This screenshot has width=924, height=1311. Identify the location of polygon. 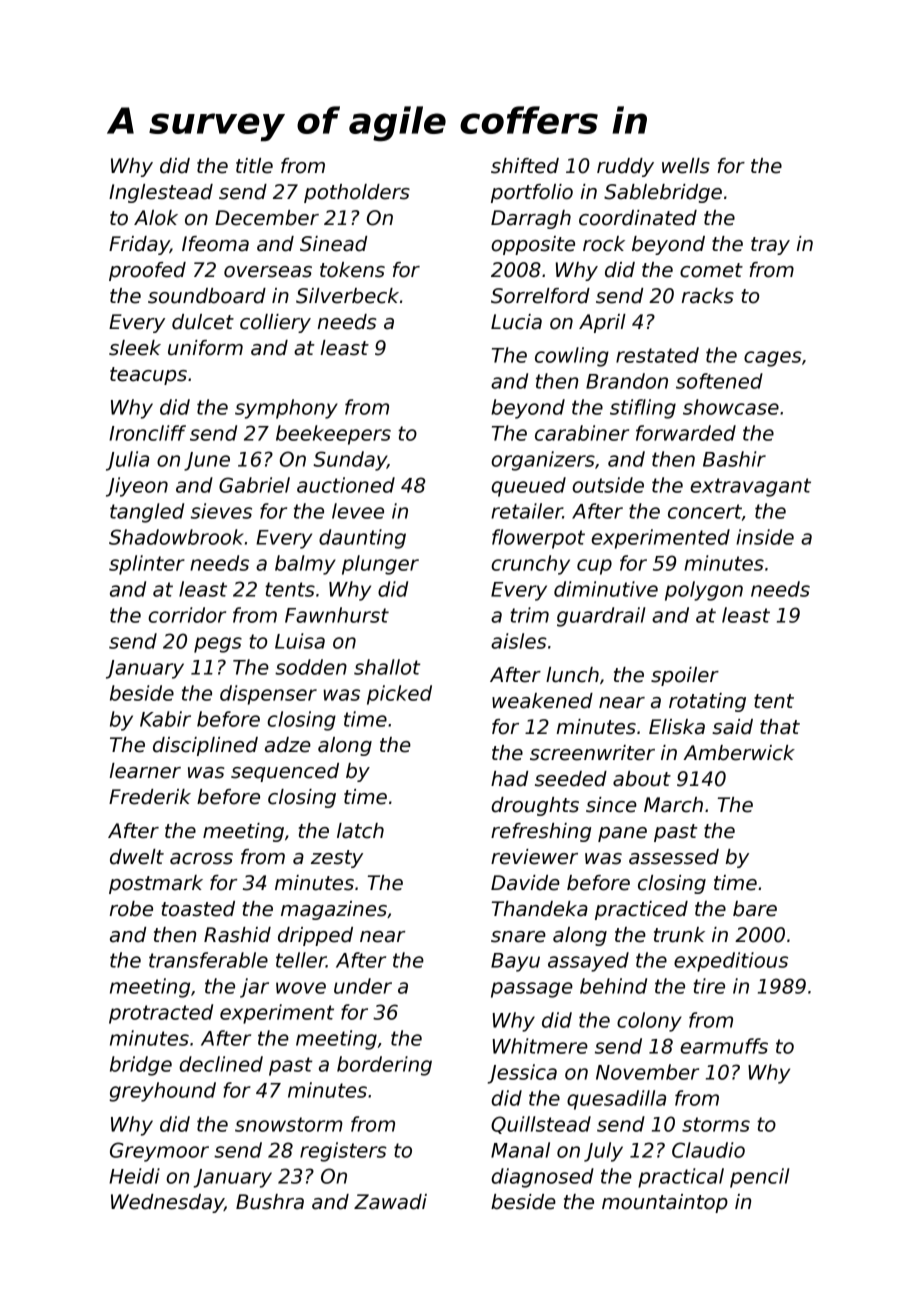
(704, 591).
